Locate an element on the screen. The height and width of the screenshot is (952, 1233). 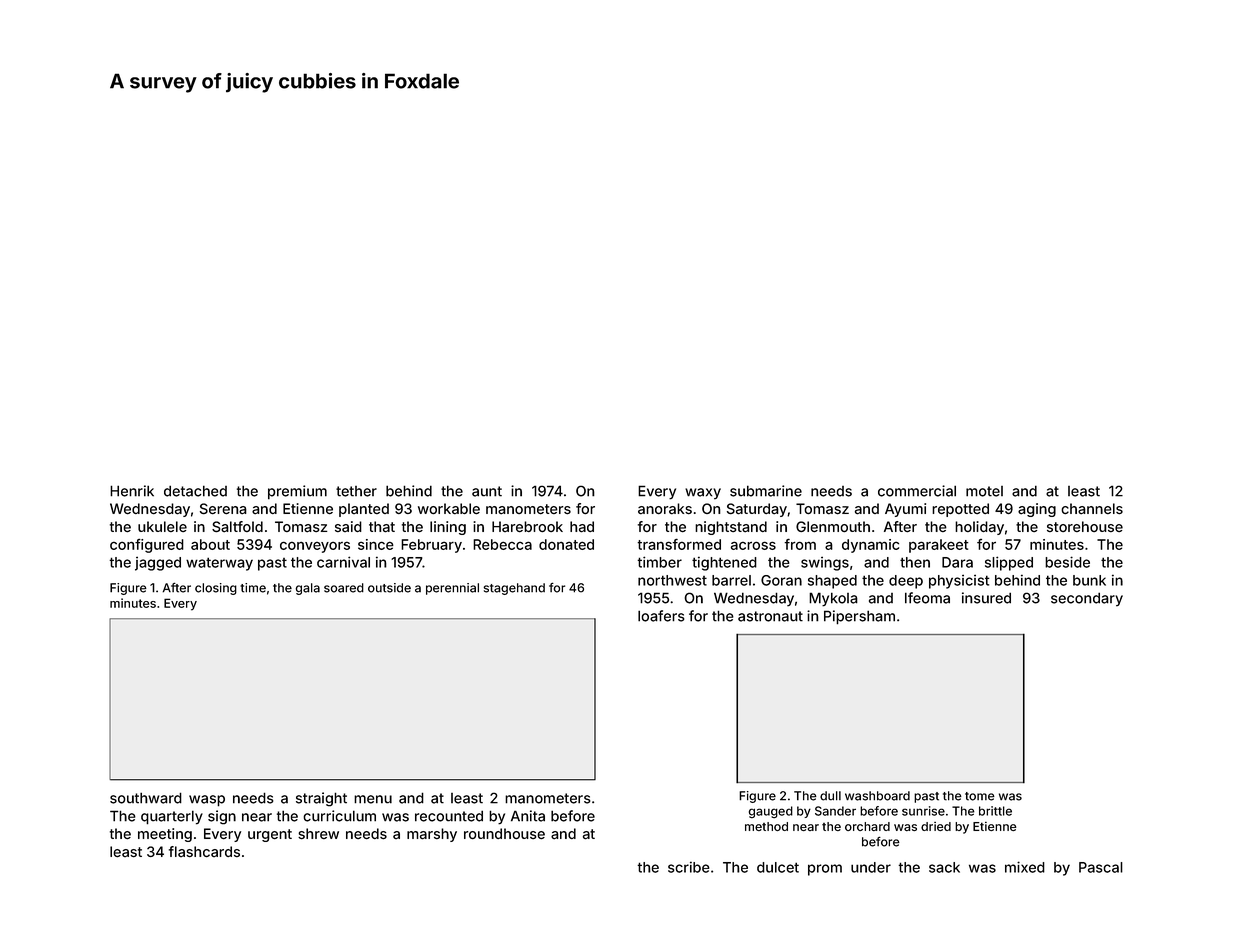
astronaut is located at coordinates (770, 616).
